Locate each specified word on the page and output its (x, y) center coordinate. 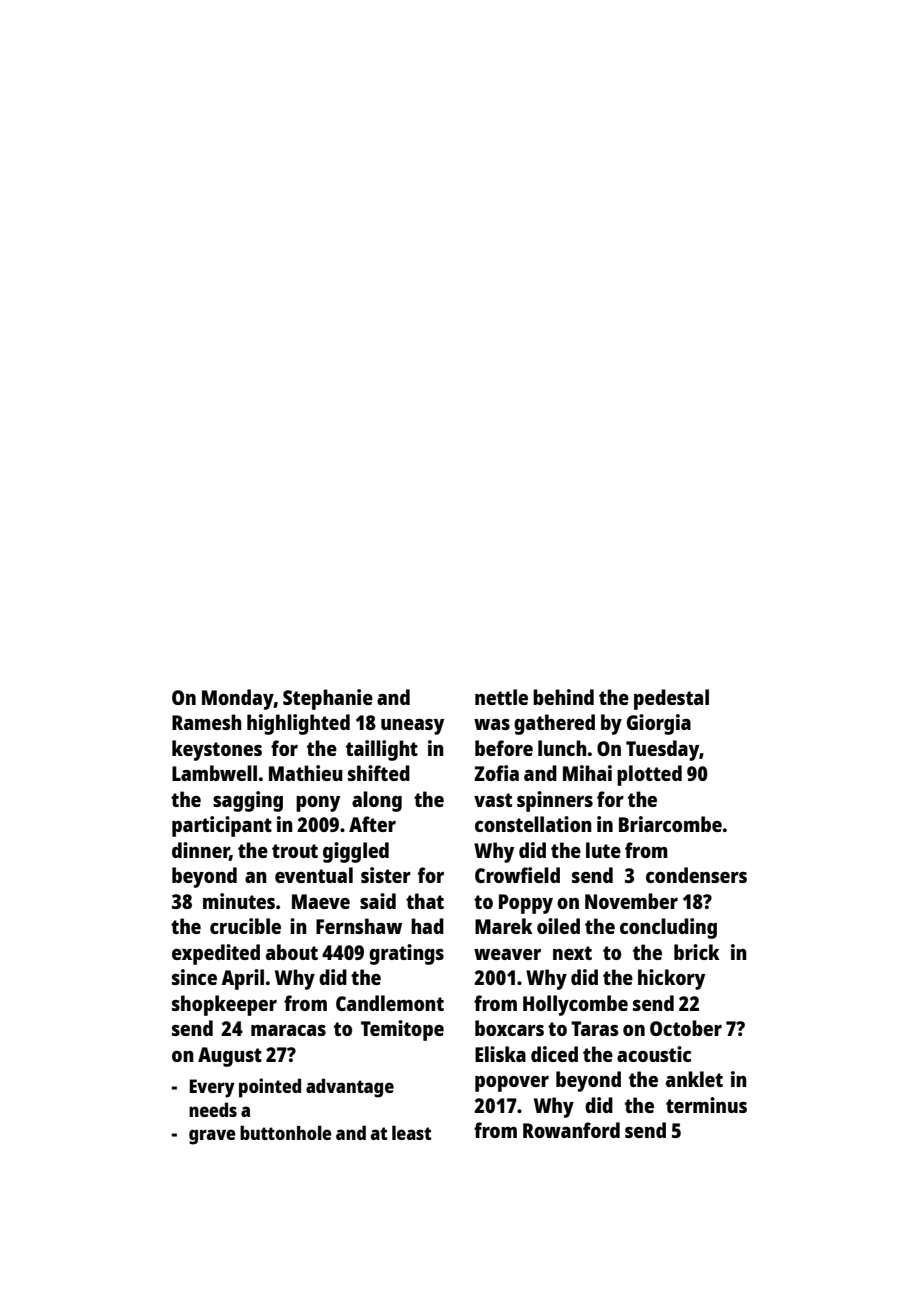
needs (213, 1109)
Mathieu (306, 773)
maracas (288, 1030)
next (572, 953)
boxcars (509, 1028)
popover (512, 1084)
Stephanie (328, 699)
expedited (216, 954)
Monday (238, 699)
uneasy (412, 727)
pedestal (671, 699)
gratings (406, 954)
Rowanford (571, 1130)
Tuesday (662, 750)
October (686, 1028)
